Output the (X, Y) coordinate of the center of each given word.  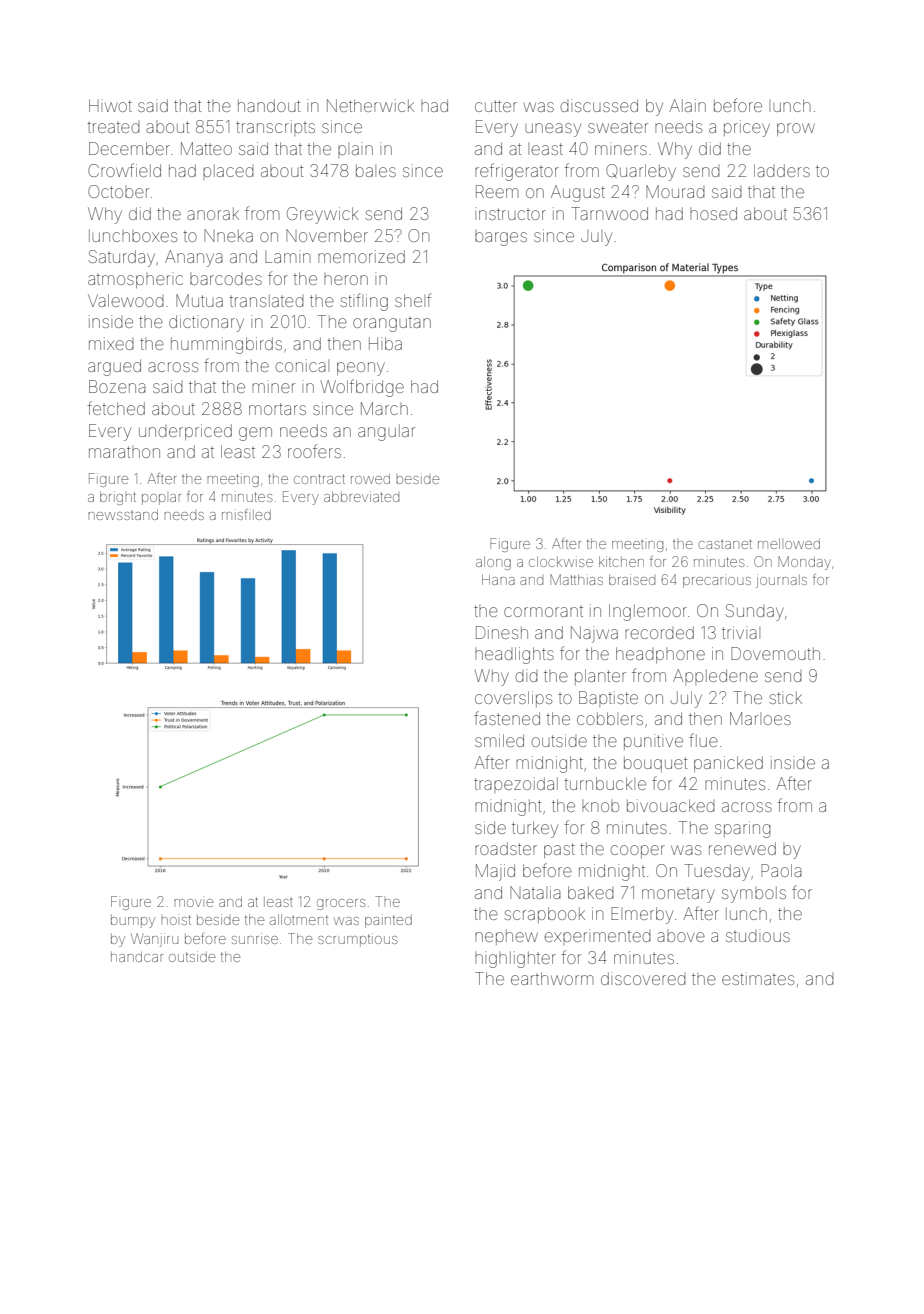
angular (386, 432)
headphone (660, 655)
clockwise (561, 561)
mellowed (789, 543)
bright (118, 498)
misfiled (246, 514)
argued (114, 367)
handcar (137, 957)
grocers (341, 904)
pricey (747, 128)
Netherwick (370, 105)
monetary (678, 896)
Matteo (206, 148)
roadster (506, 848)
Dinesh (502, 632)
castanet (725, 544)
